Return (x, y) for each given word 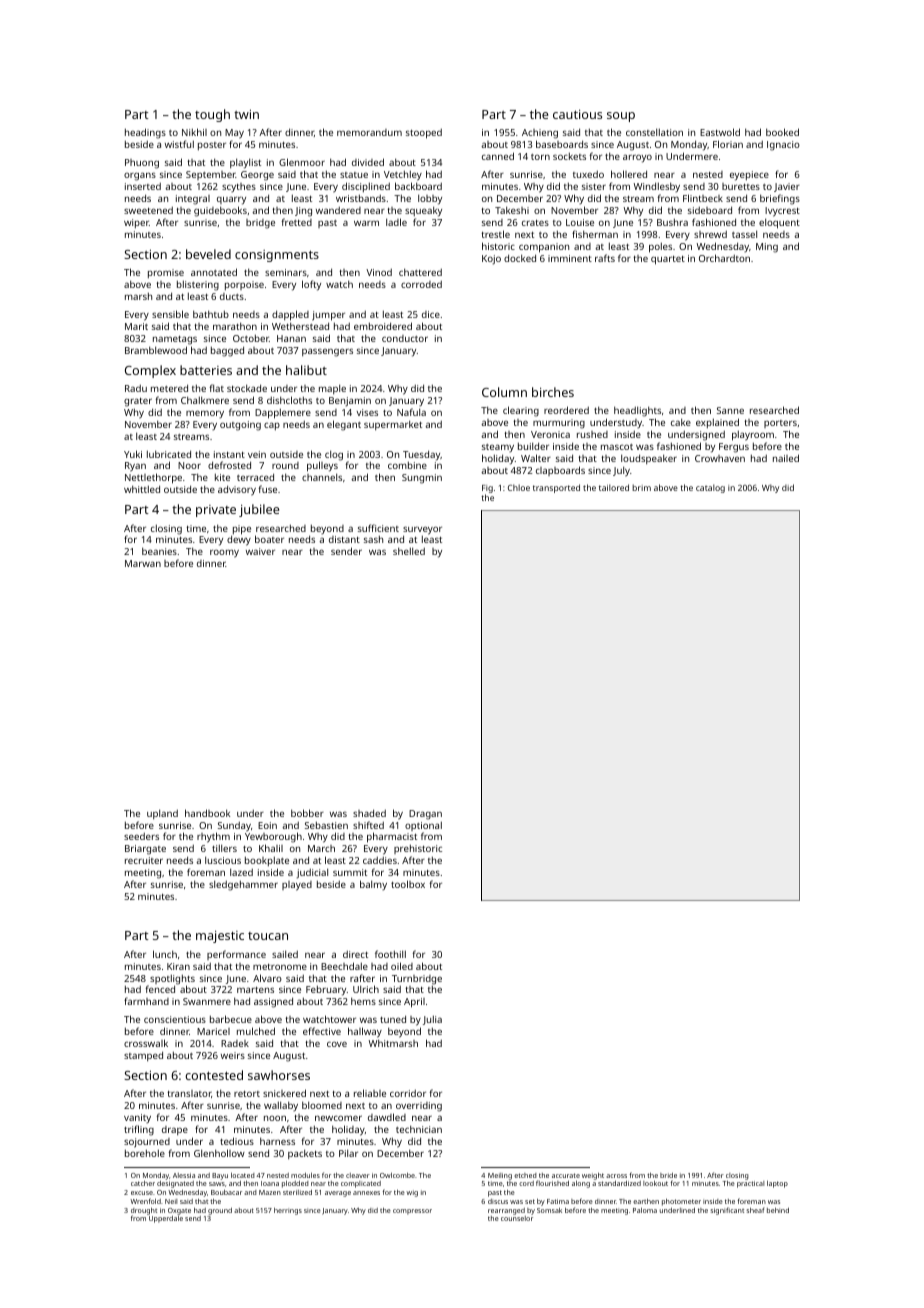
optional (423, 826)
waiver (260, 551)
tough (212, 115)
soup (621, 117)
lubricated (169, 454)
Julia (432, 1020)
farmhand (146, 1001)
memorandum (369, 132)
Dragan (425, 815)
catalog (710, 488)
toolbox (408, 884)
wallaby (281, 1106)
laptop (777, 1184)
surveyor (422, 530)
